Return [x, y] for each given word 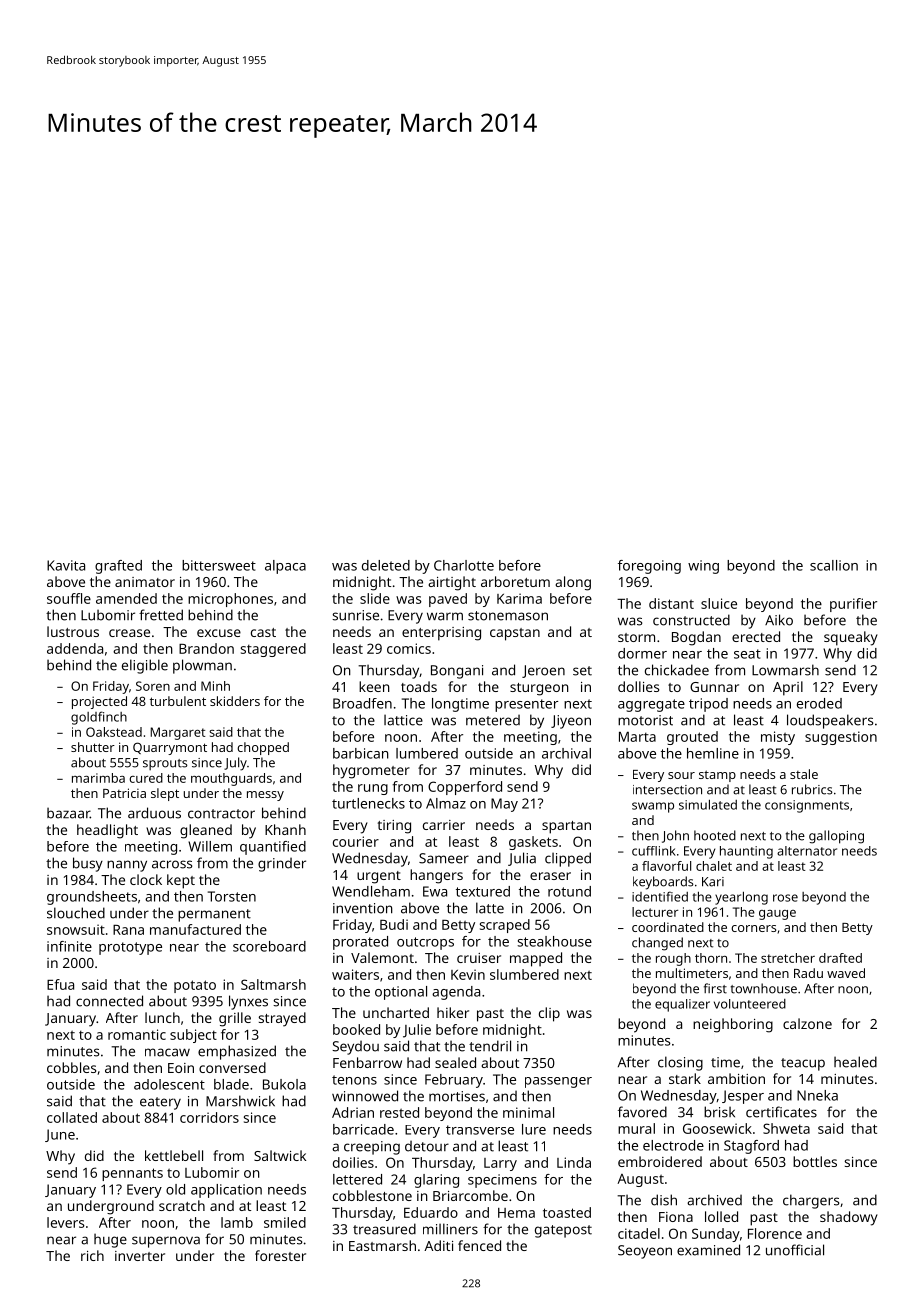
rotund [569, 891]
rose [785, 898]
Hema [516, 1213]
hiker [453, 1012]
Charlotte [464, 565]
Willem [210, 846]
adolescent [169, 1084]
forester [280, 1255]
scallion [834, 565]
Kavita [66, 565]
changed [657, 944]
